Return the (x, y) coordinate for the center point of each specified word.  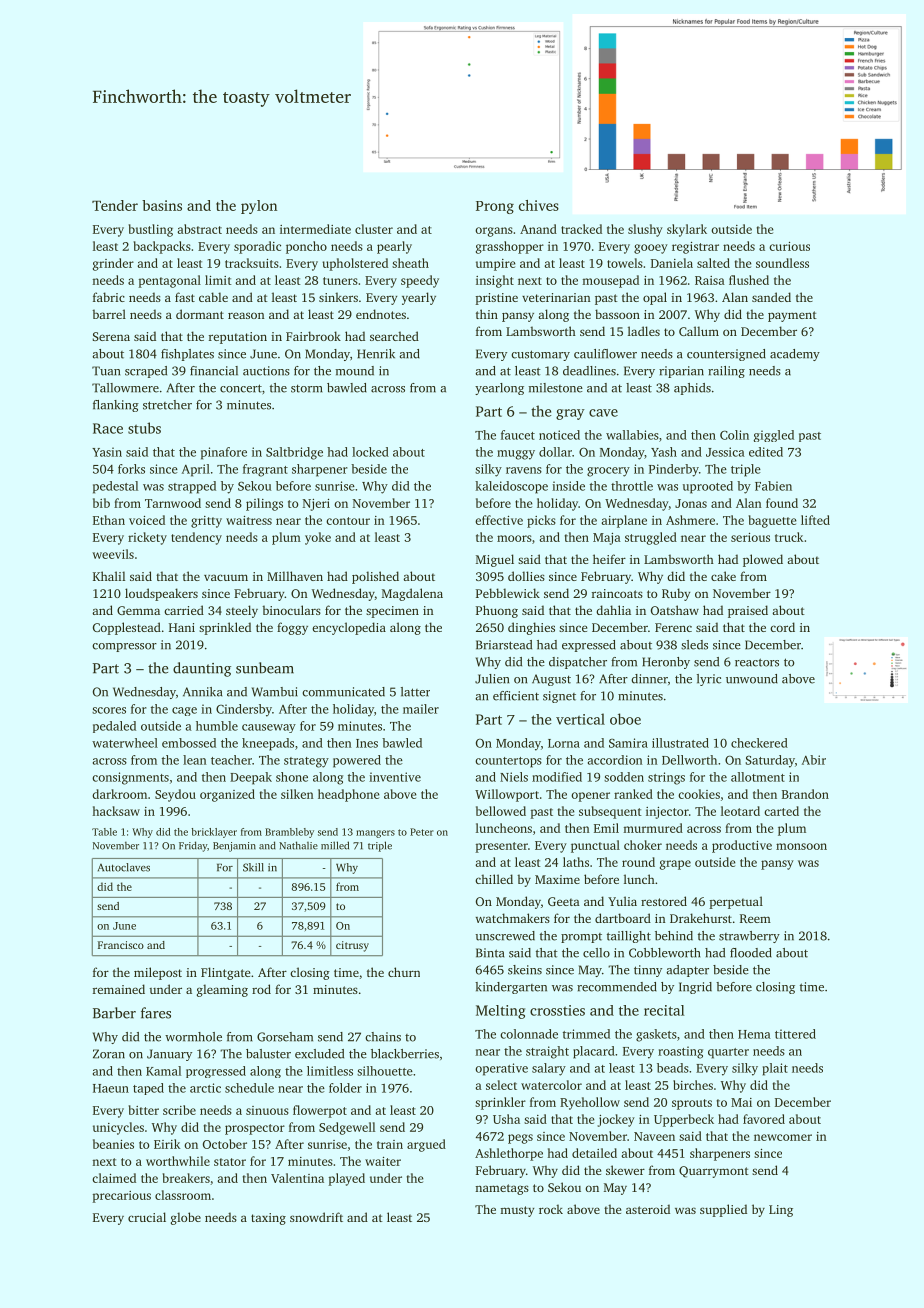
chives (539, 205)
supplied (723, 1210)
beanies (113, 1144)
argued (426, 1145)
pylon (259, 207)
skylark (687, 230)
